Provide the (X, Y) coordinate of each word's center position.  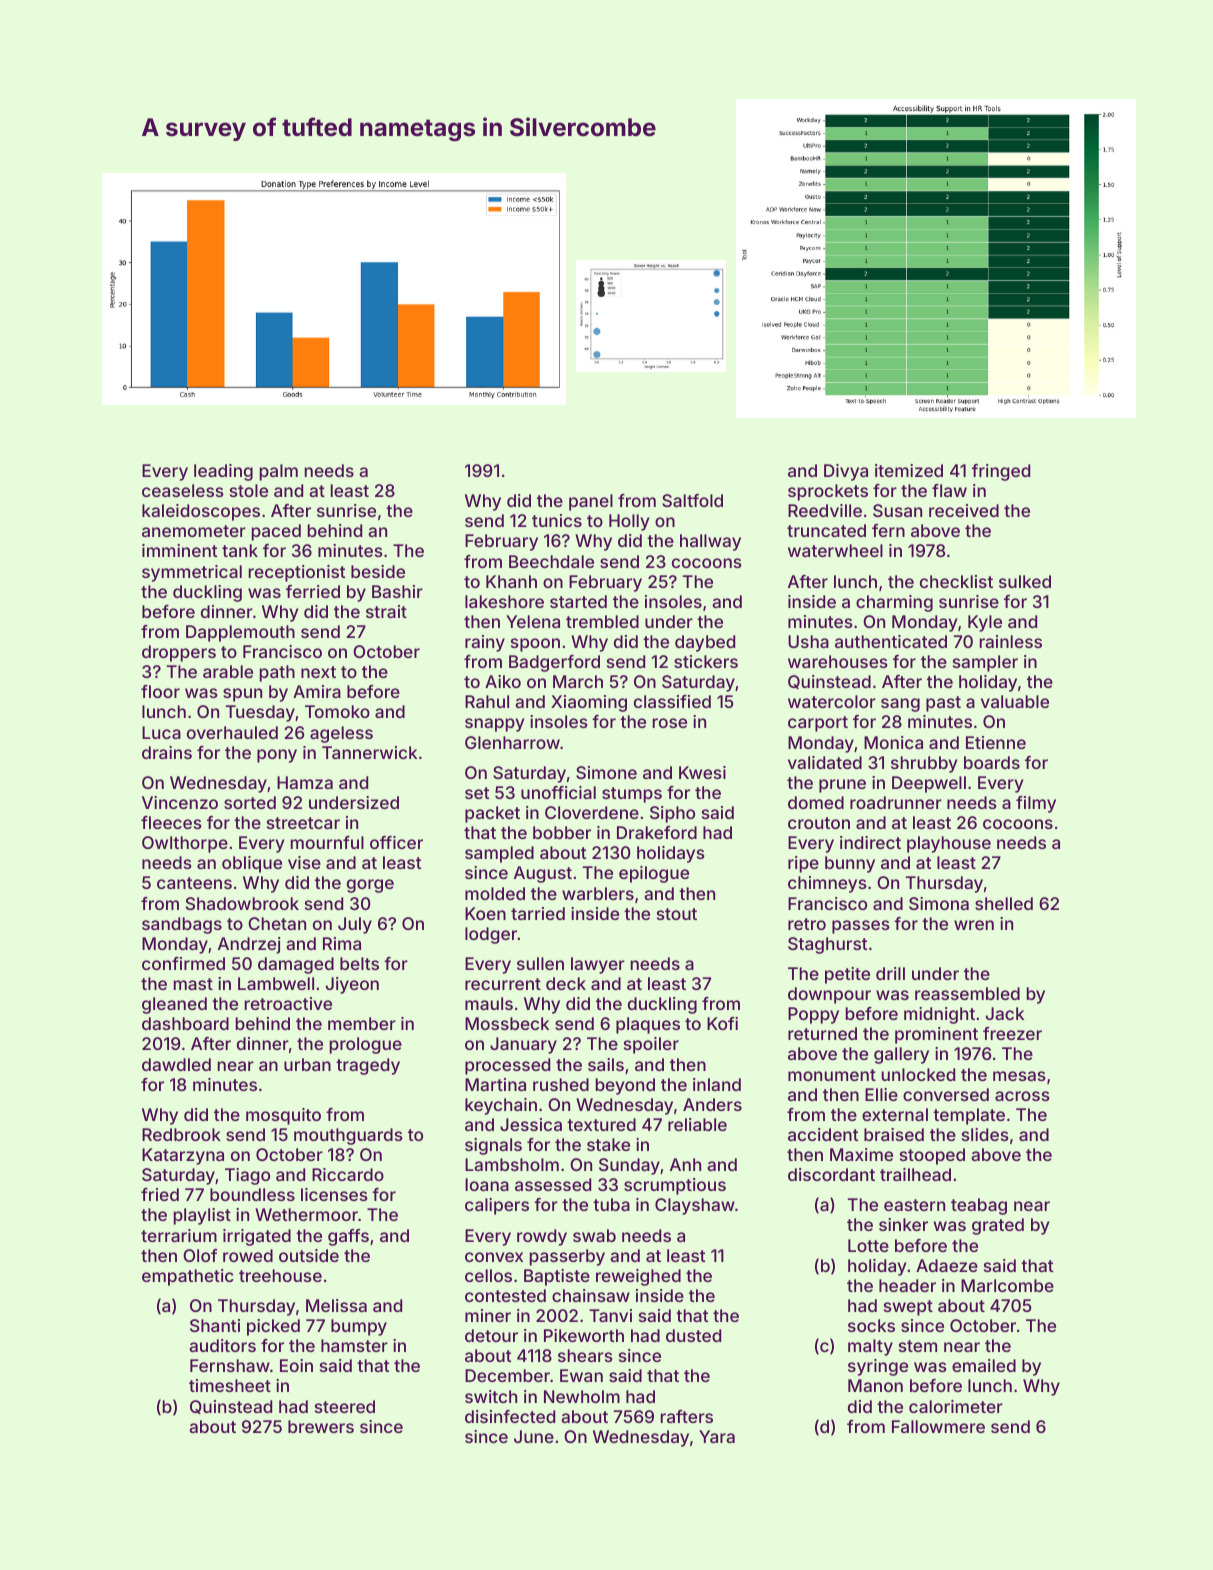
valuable (1015, 701)
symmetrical (192, 573)
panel (591, 502)
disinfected (510, 1416)
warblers (598, 893)
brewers (321, 1426)
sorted (250, 802)
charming (894, 603)
